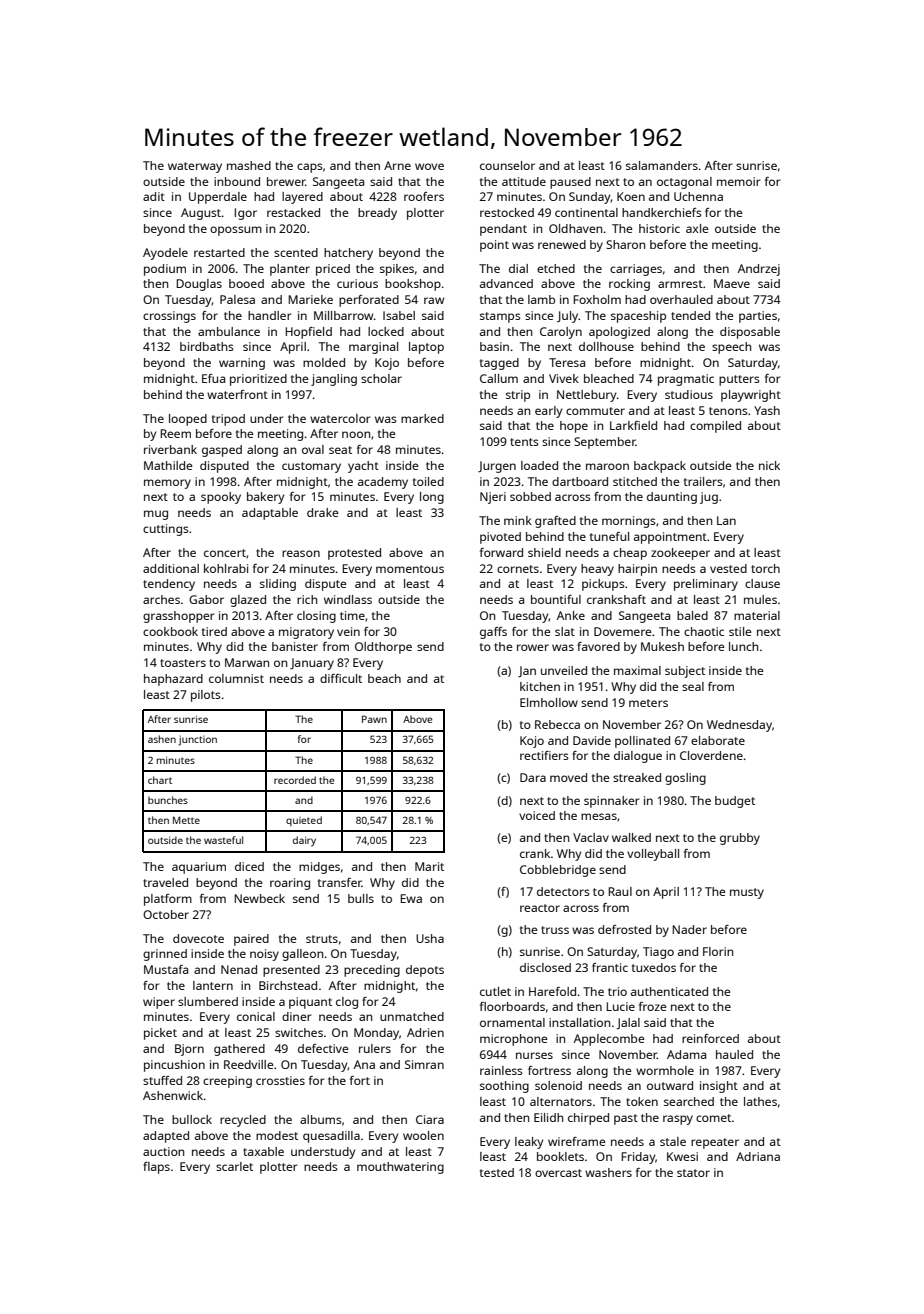  I want to click on mashed, so click(249, 165).
